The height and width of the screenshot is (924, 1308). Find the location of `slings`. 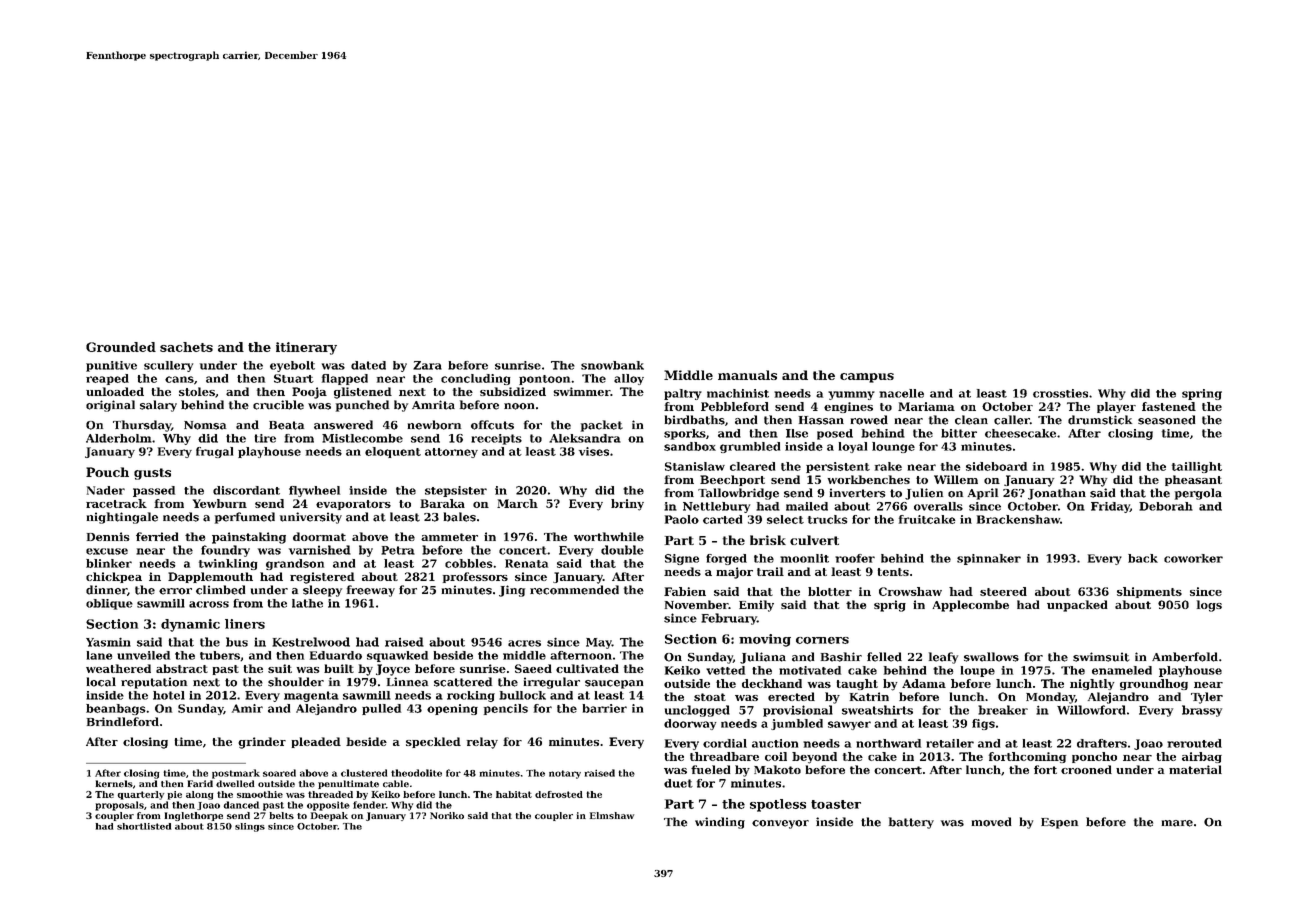

slings is located at coordinates (250, 827).
